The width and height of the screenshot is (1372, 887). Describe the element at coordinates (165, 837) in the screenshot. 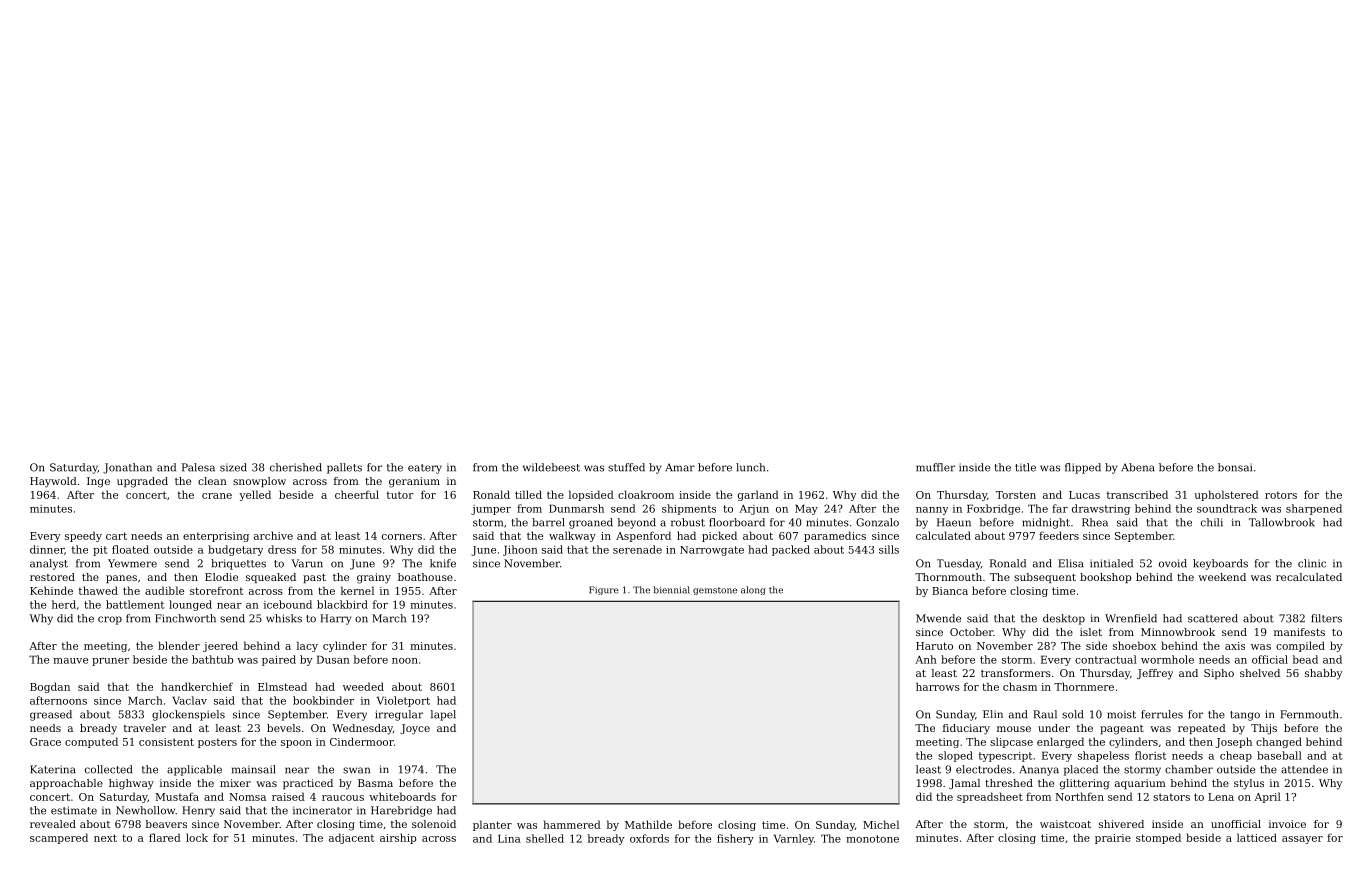

I see `flared` at that location.
